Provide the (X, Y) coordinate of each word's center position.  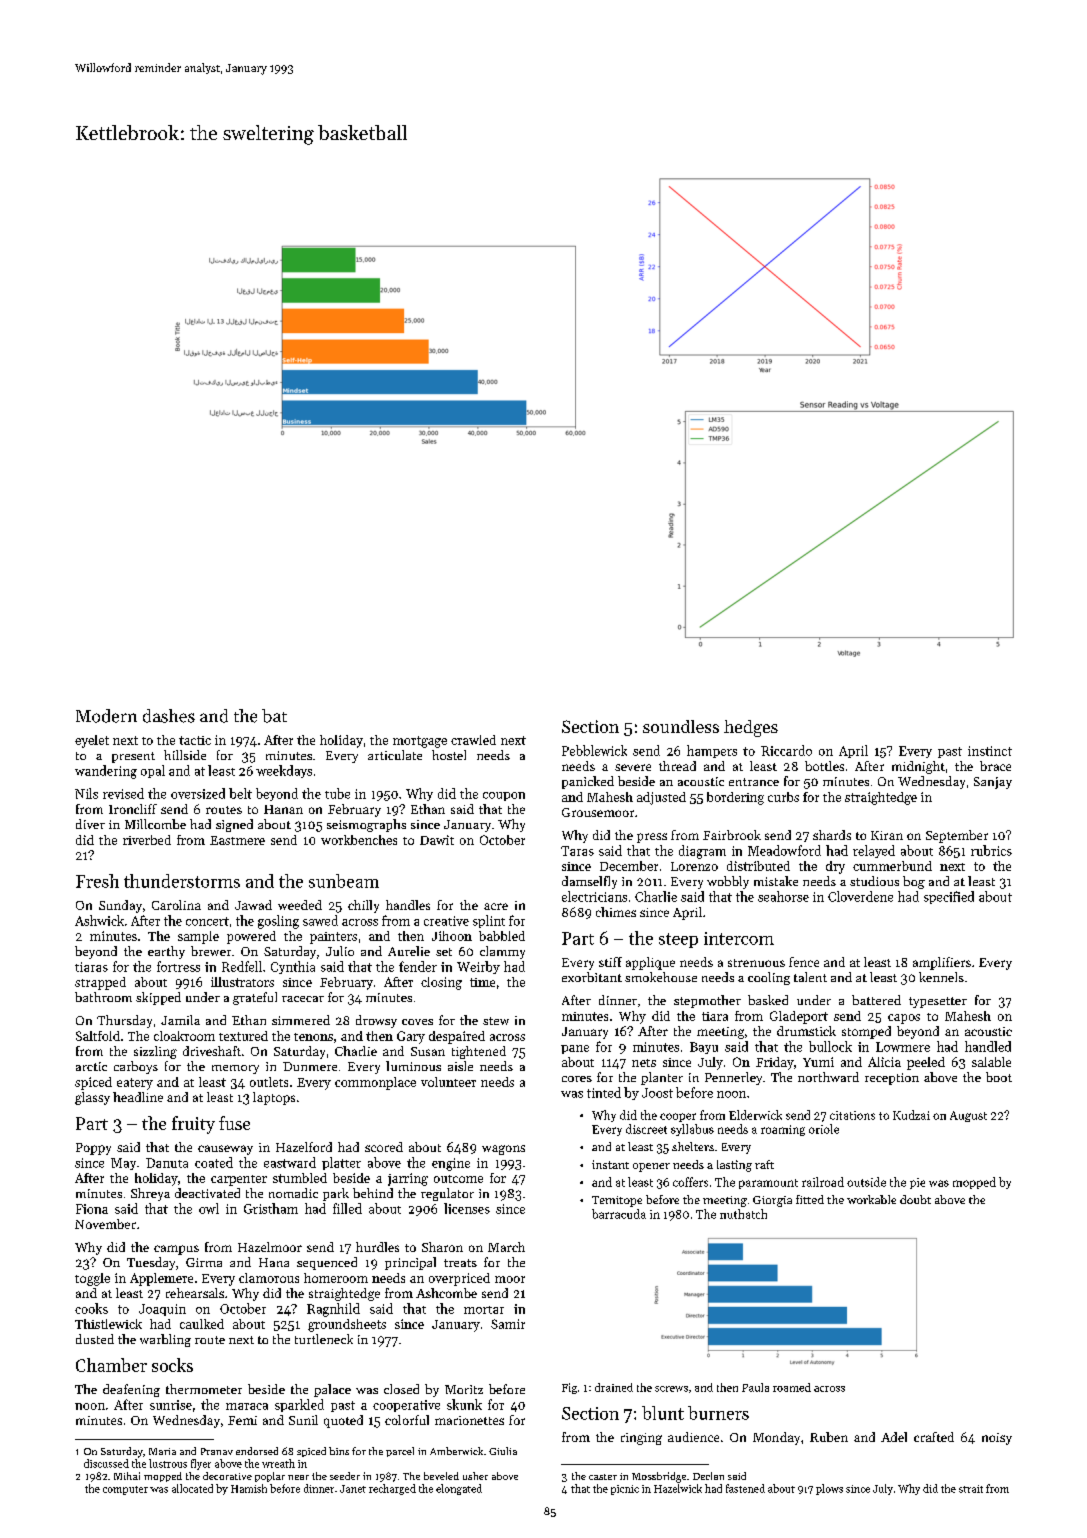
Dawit (437, 840)
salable (991, 1062)
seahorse (783, 896)
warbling (165, 1340)
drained (614, 1387)
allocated (192, 1488)
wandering (106, 772)
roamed (792, 1387)
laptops (274, 1098)
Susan (428, 1051)
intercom (739, 938)
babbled (502, 936)
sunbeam (344, 881)
